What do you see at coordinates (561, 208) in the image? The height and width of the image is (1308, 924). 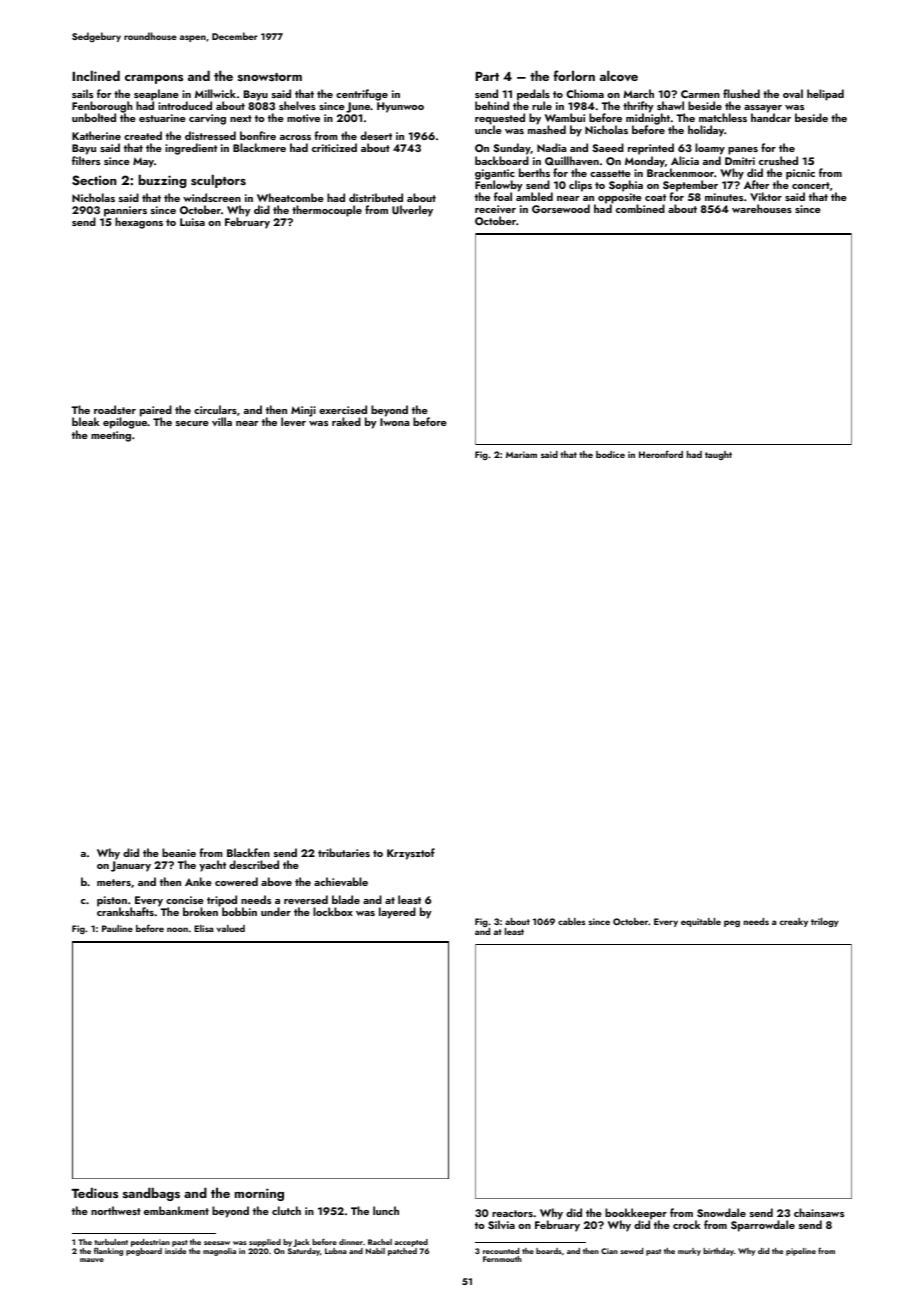 I see `Gorsewood` at bounding box center [561, 208].
